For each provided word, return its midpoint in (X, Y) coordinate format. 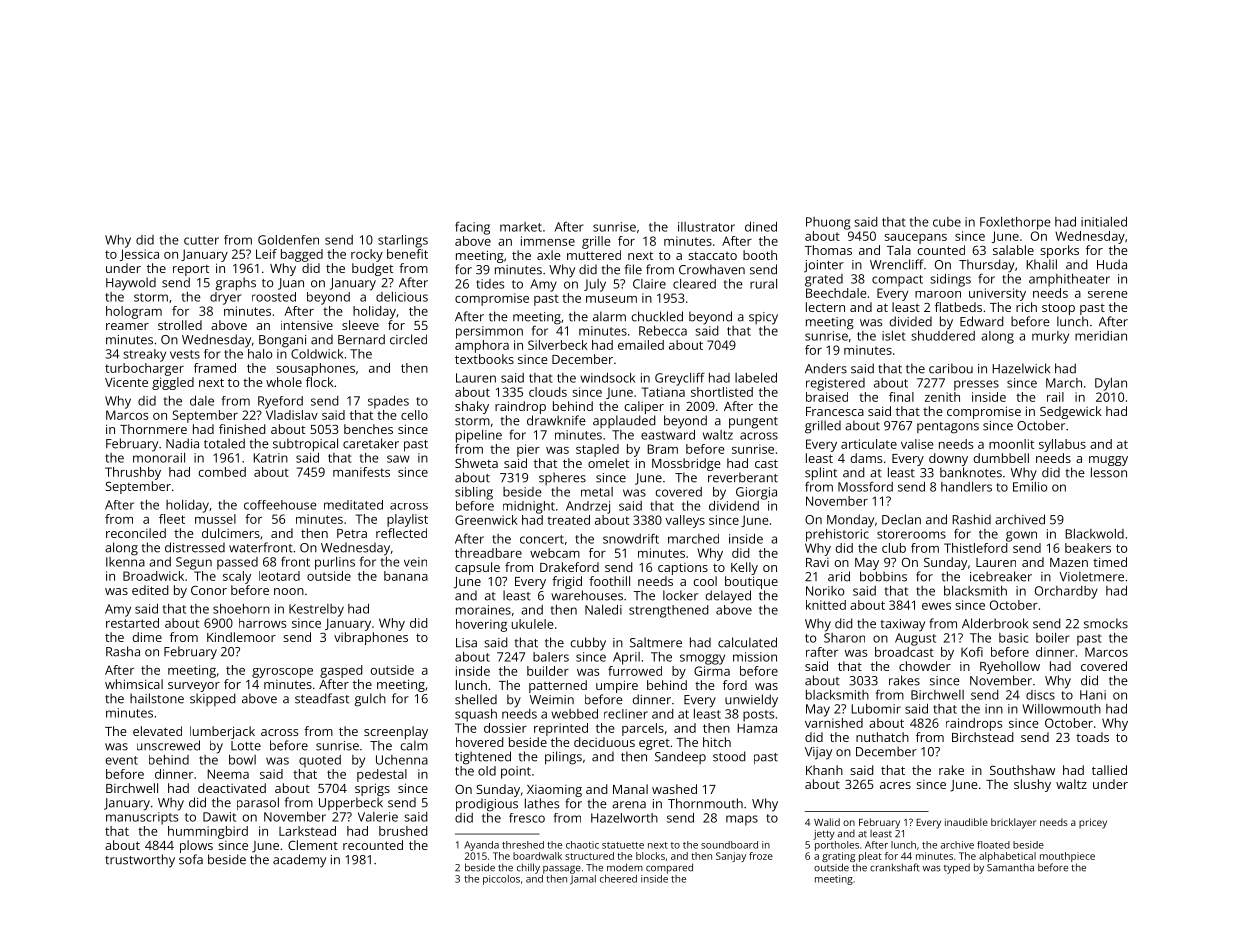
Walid (827, 822)
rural (763, 284)
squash (476, 715)
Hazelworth (624, 818)
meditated (353, 505)
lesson (1109, 472)
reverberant (743, 477)
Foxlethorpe (1015, 223)
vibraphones (371, 638)
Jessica (139, 255)
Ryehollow (1010, 667)
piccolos (501, 880)
